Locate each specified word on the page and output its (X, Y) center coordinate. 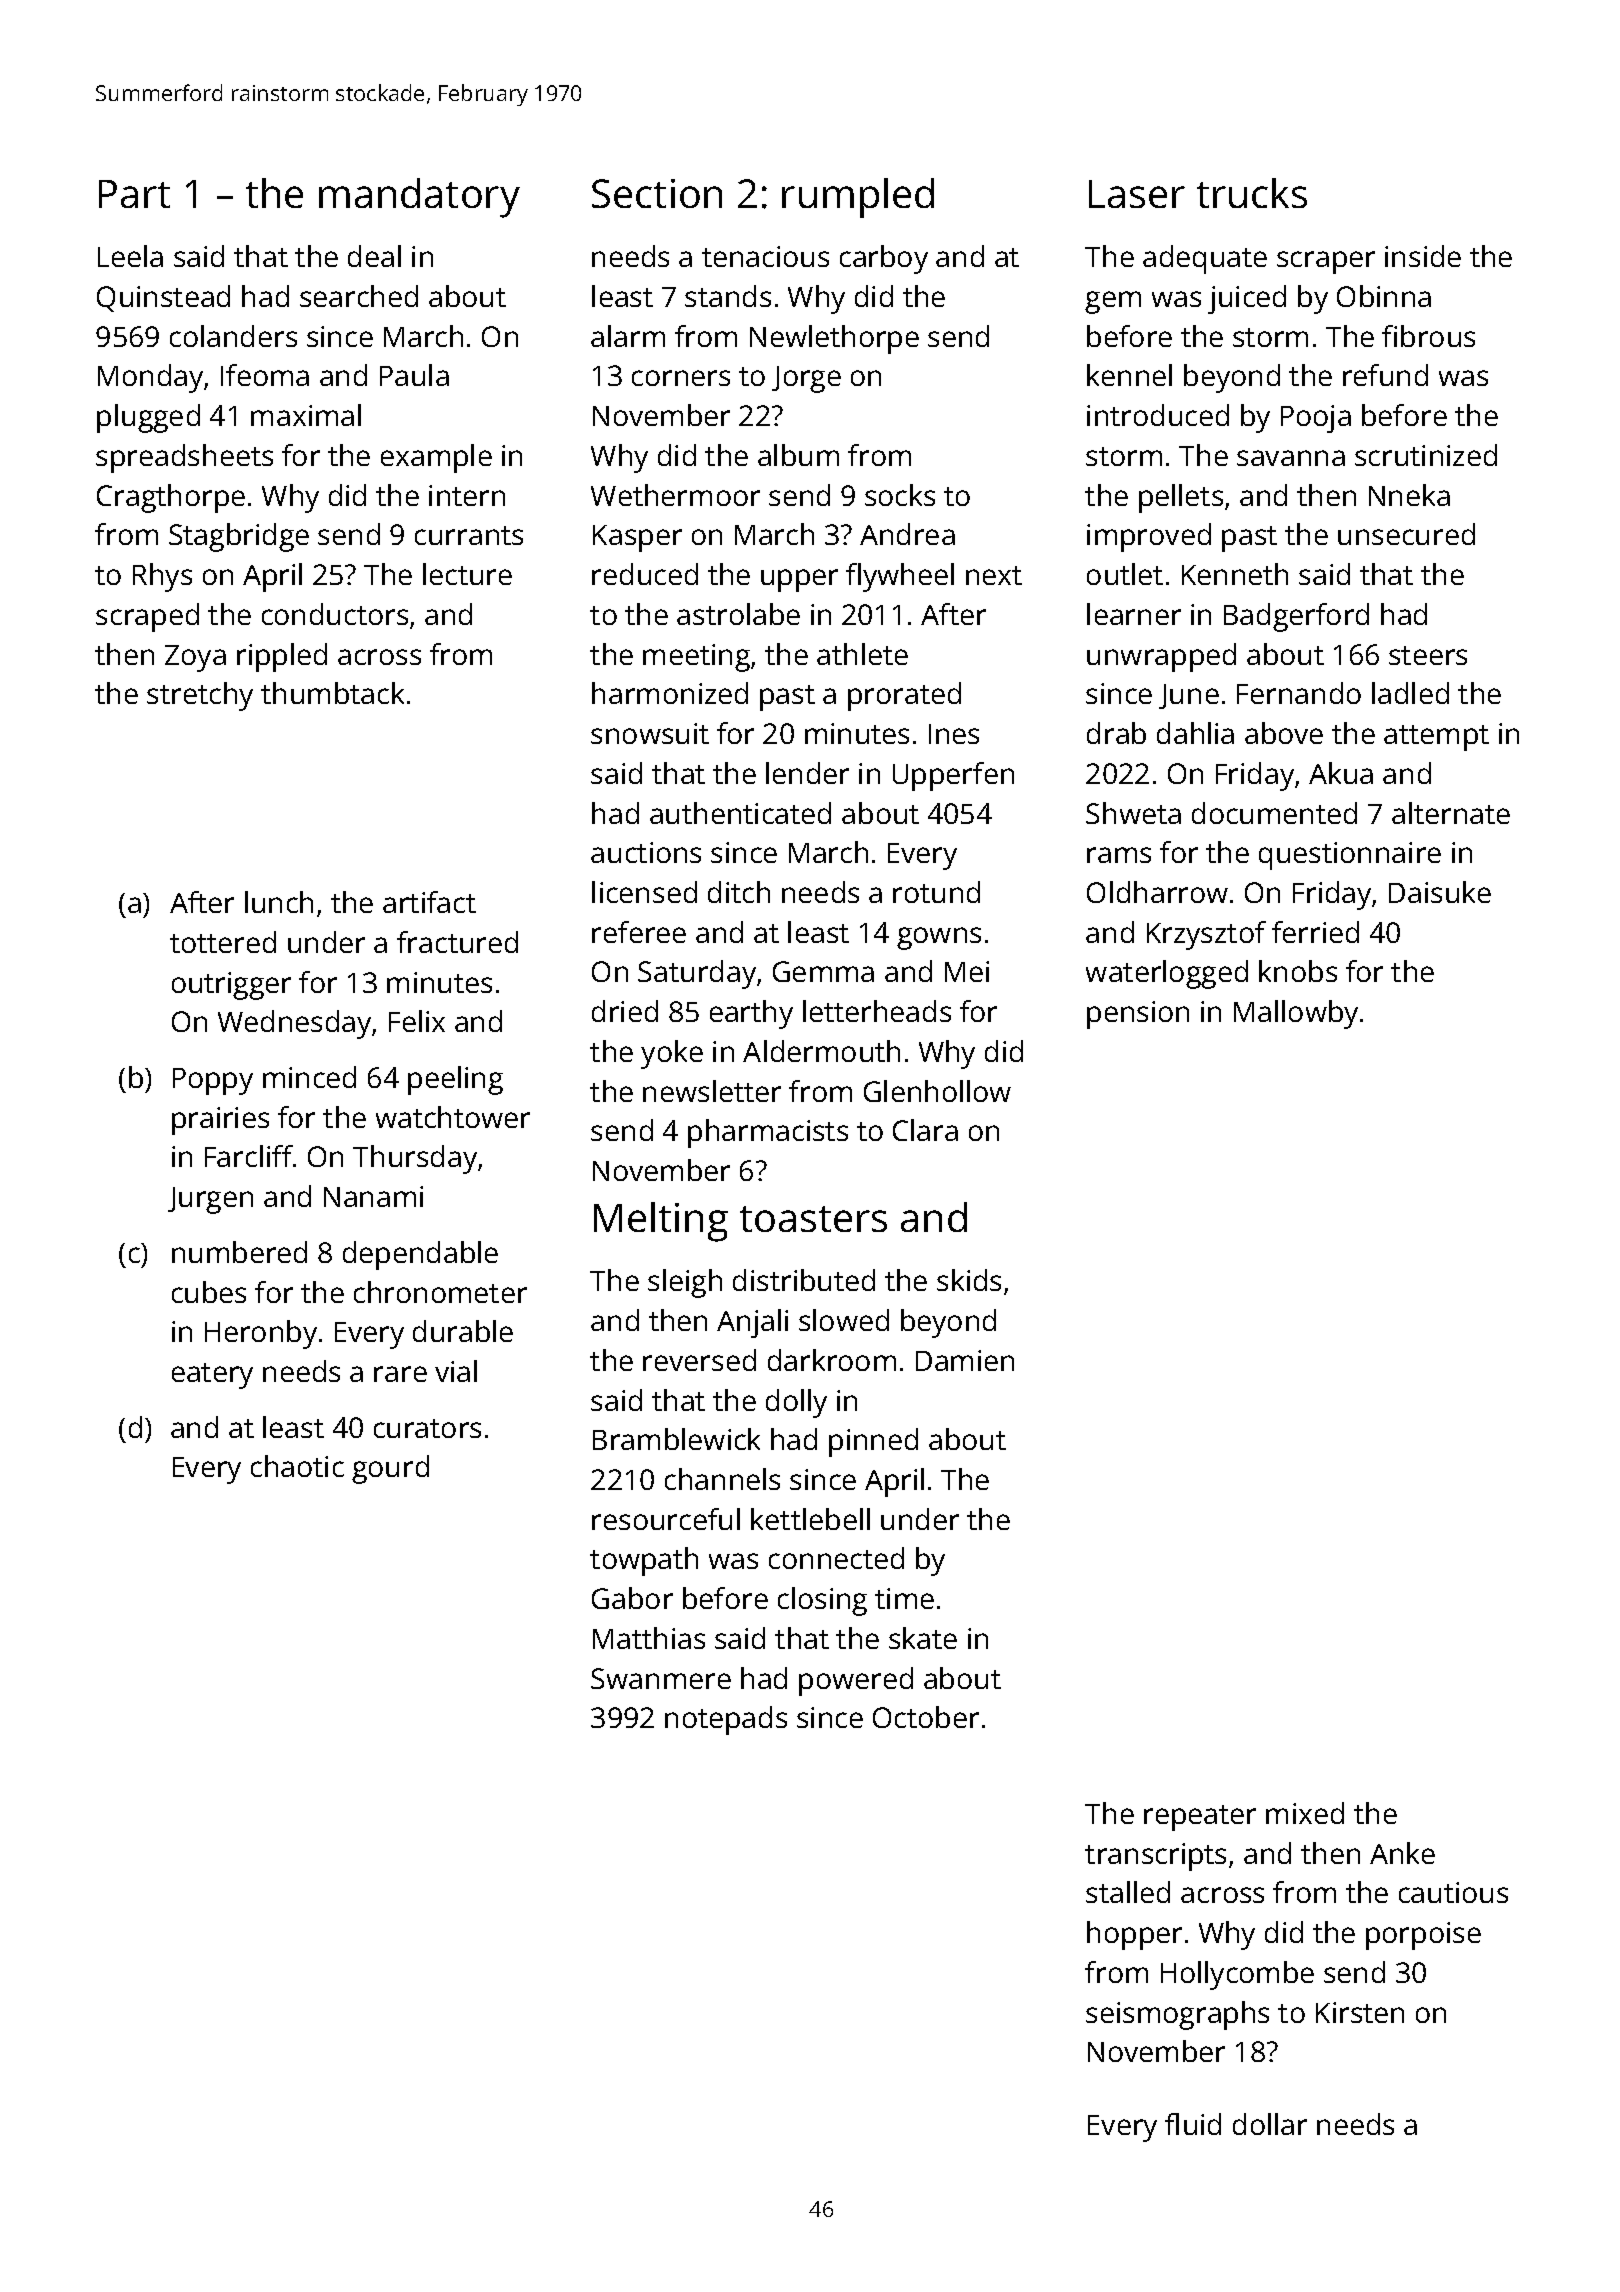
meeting (696, 658)
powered (856, 1681)
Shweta (1133, 813)
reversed (699, 1360)
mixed (1305, 1813)
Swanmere (661, 1678)
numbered (239, 1252)
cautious (1453, 1892)
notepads (726, 1720)
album (798, 455)
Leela (130, 256)
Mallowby (1296, 1014)
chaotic (297, 1466)
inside (1423, 256)
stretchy (200, 696)
